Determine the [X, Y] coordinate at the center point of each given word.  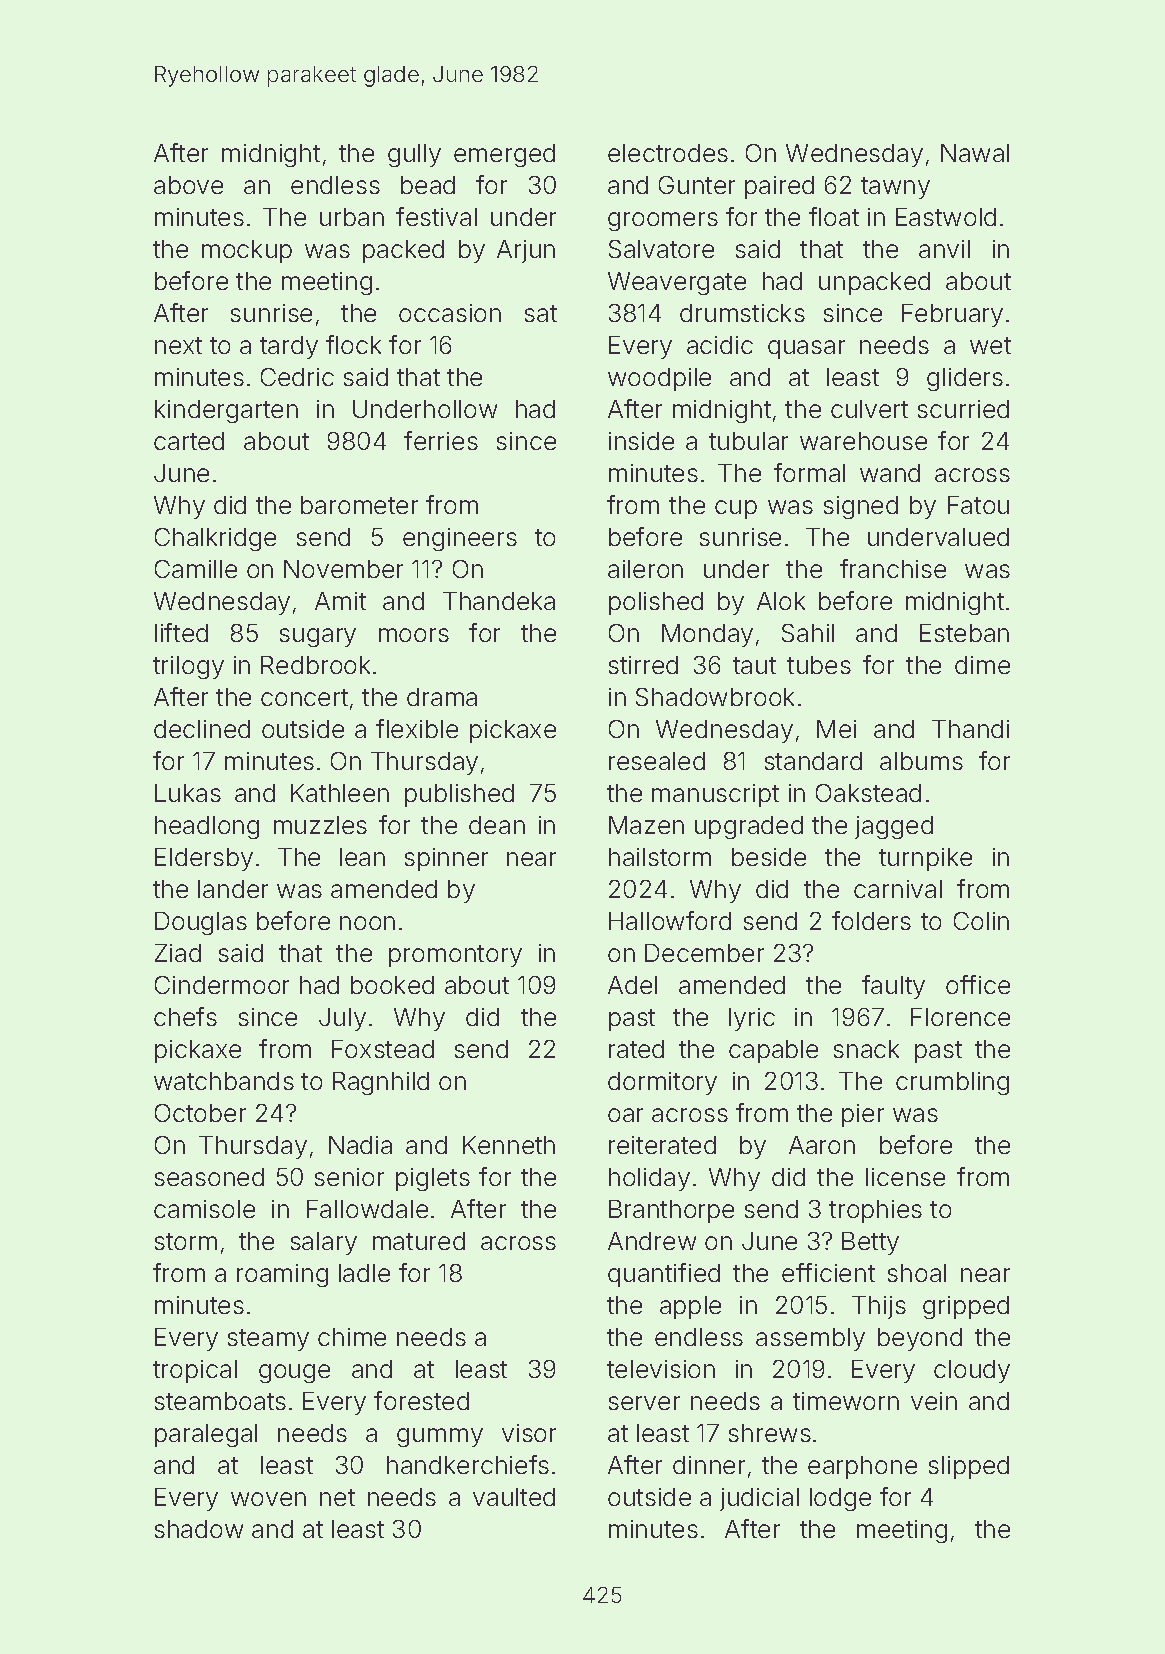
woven [268, 1499]
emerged [504, 155]
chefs [185, 1016]
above [188, 185]
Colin [981, 921]
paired [779, 187]
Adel [632, 985]
